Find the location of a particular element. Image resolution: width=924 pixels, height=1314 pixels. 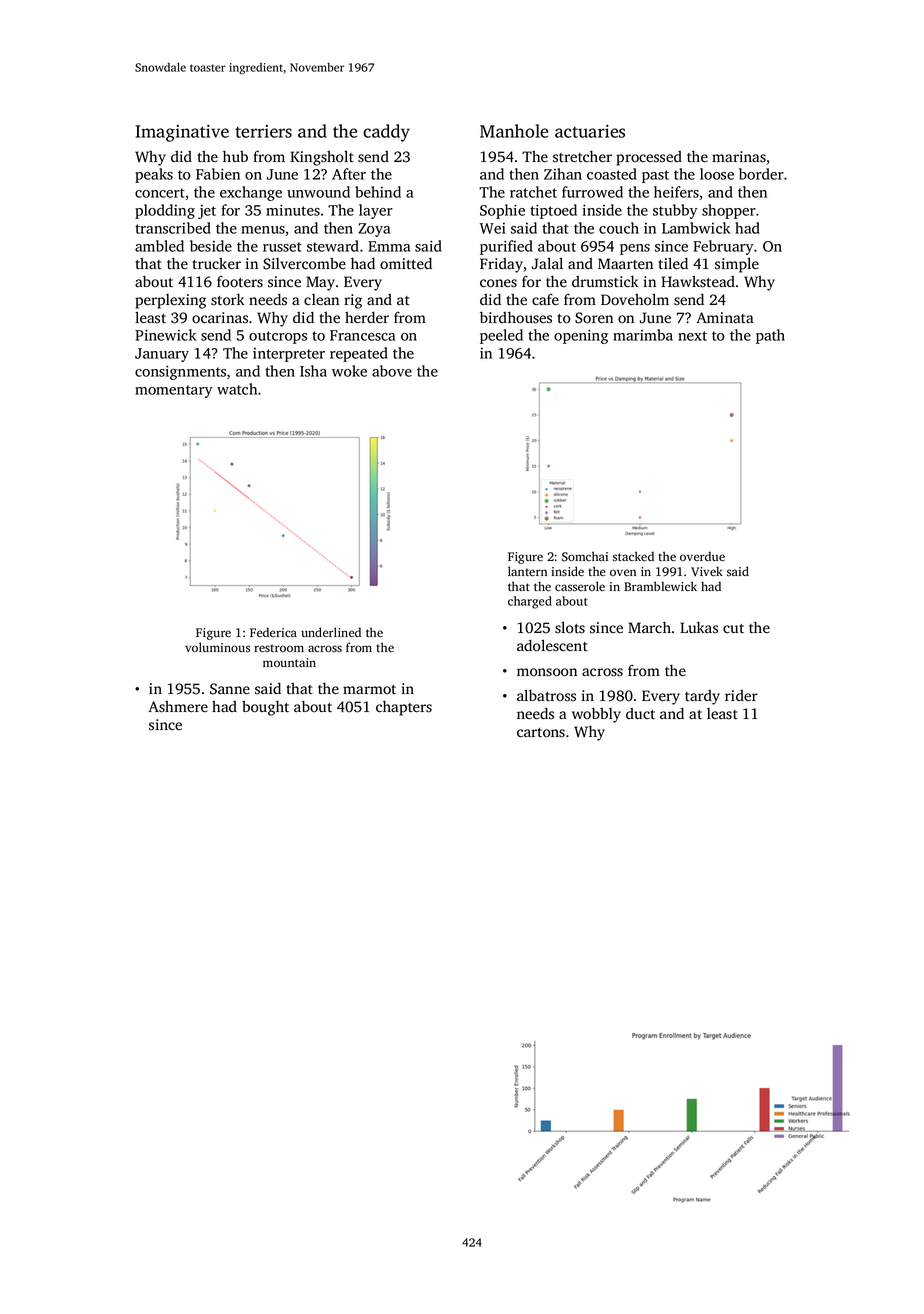

caddy is located at coordinates (386, 133).
